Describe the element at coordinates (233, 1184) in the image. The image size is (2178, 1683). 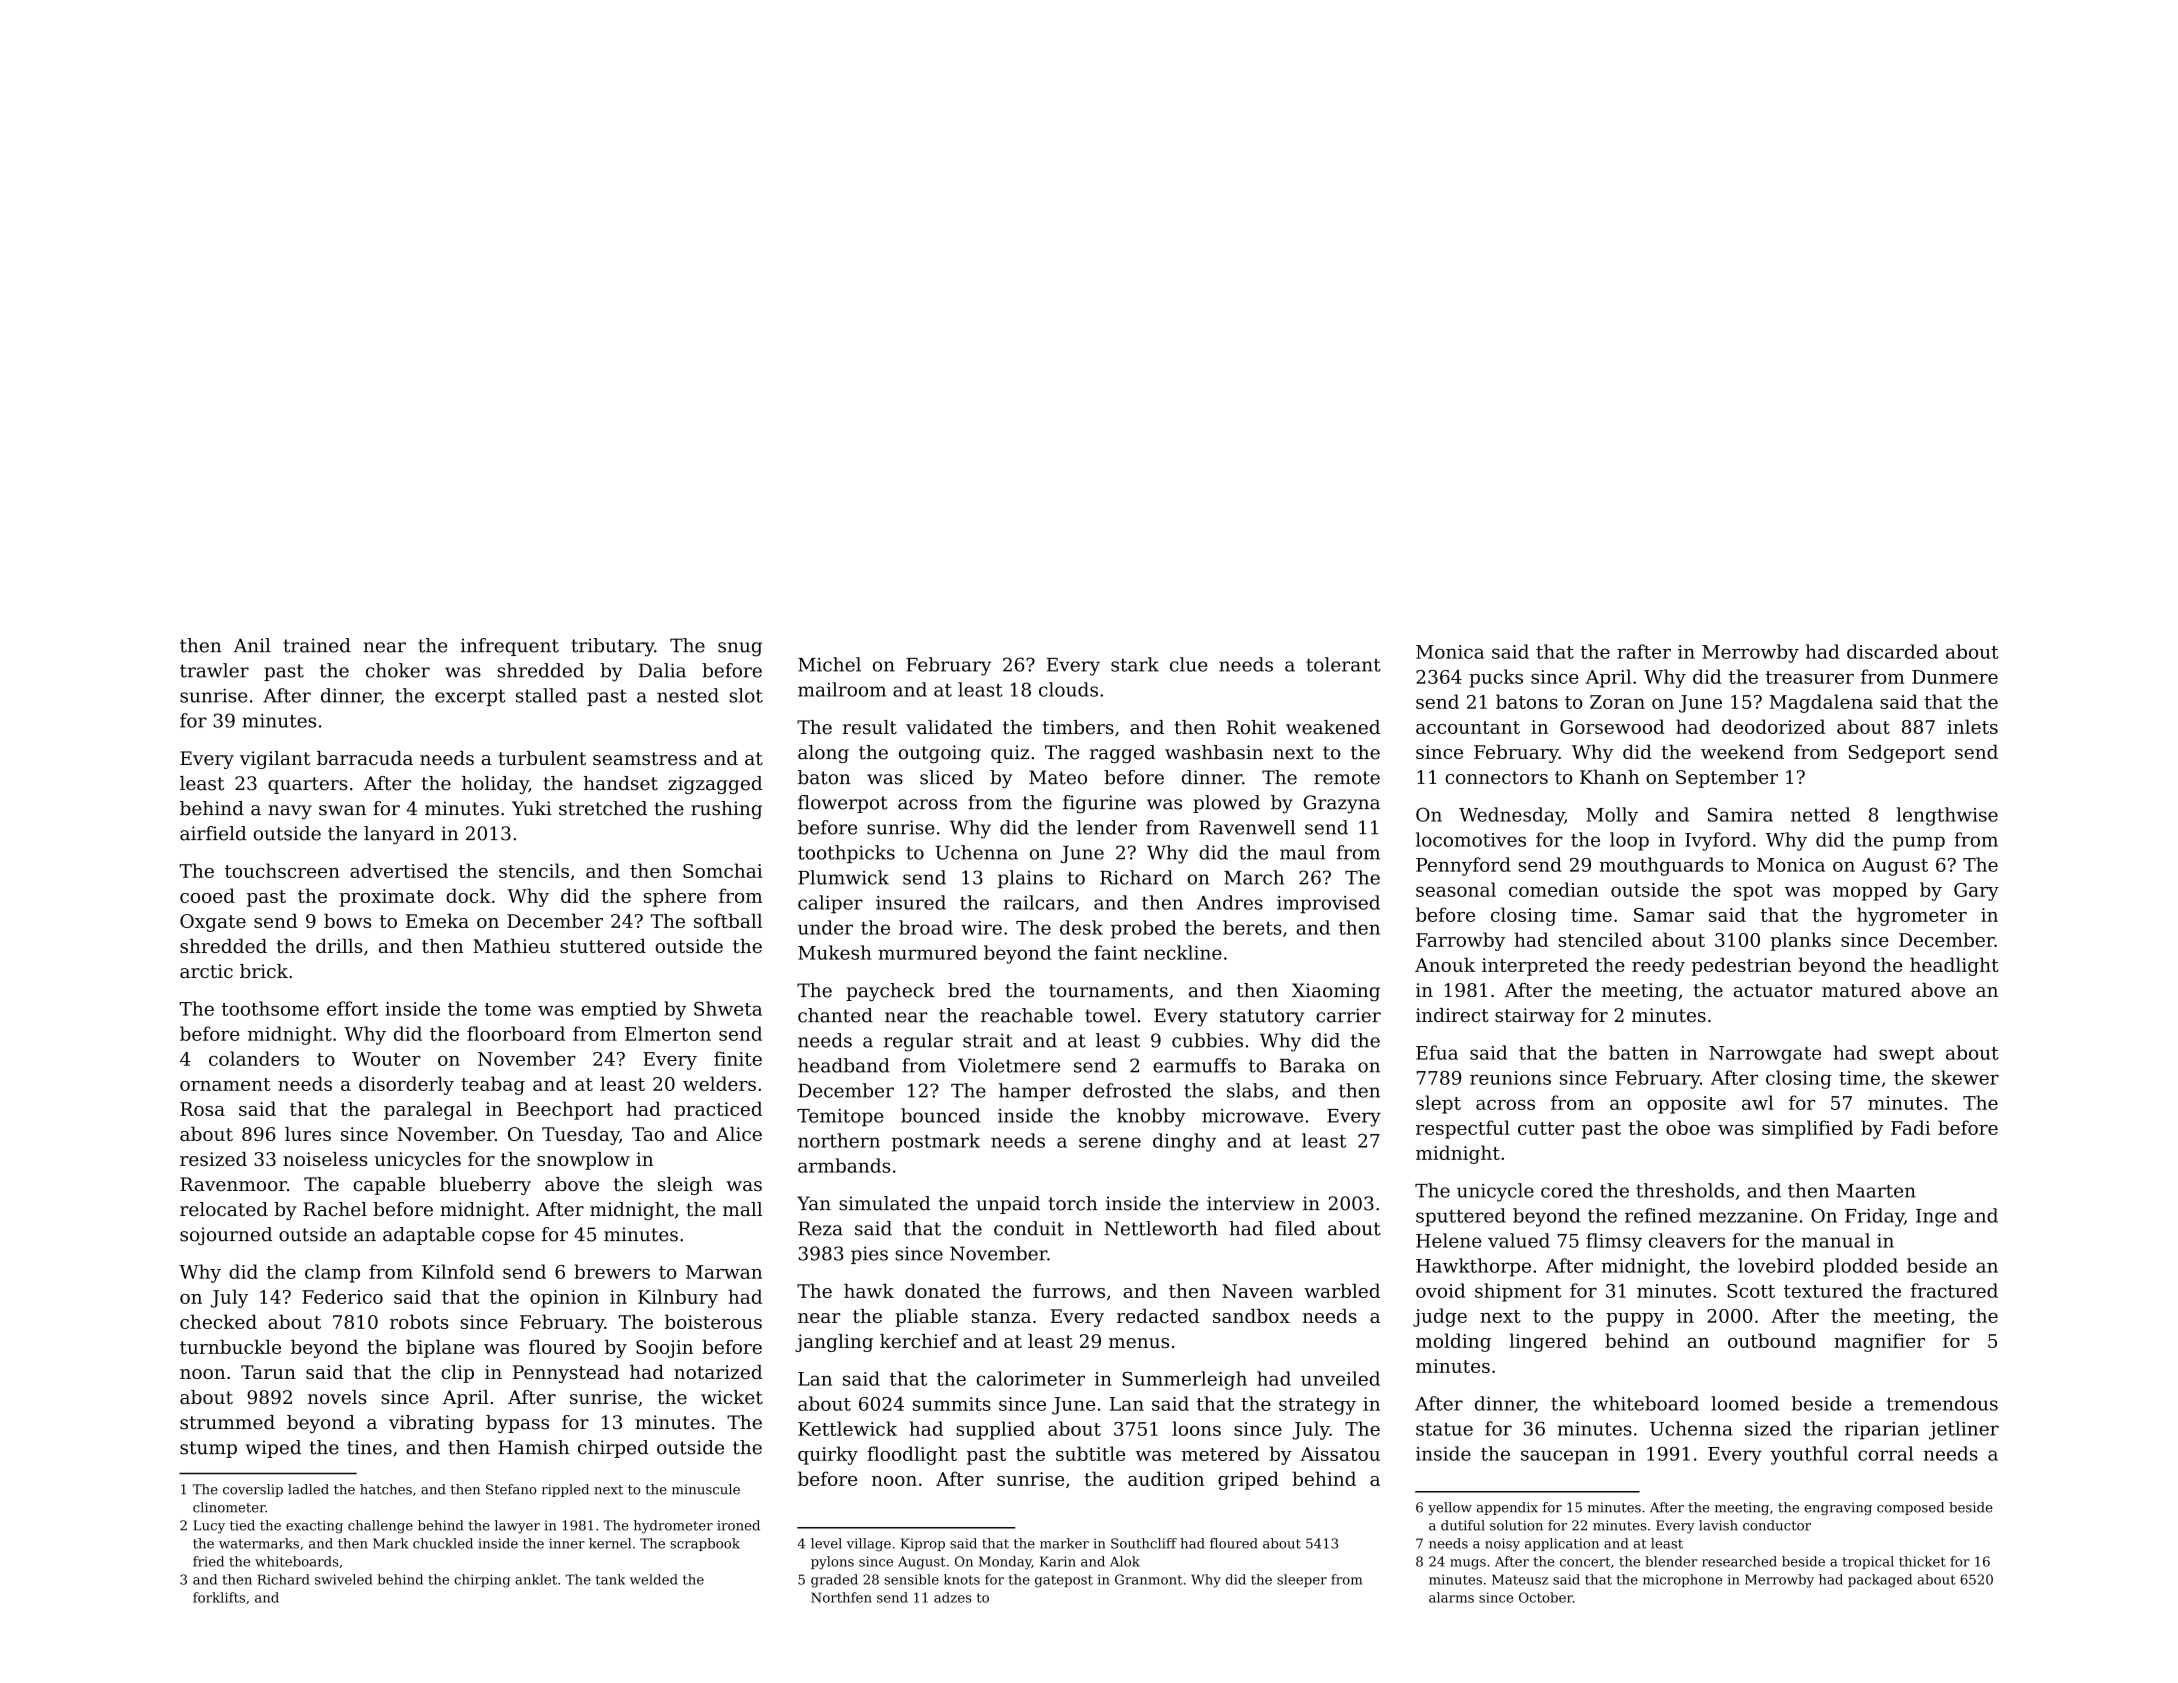
I see `Ravenmoor` at that location.
